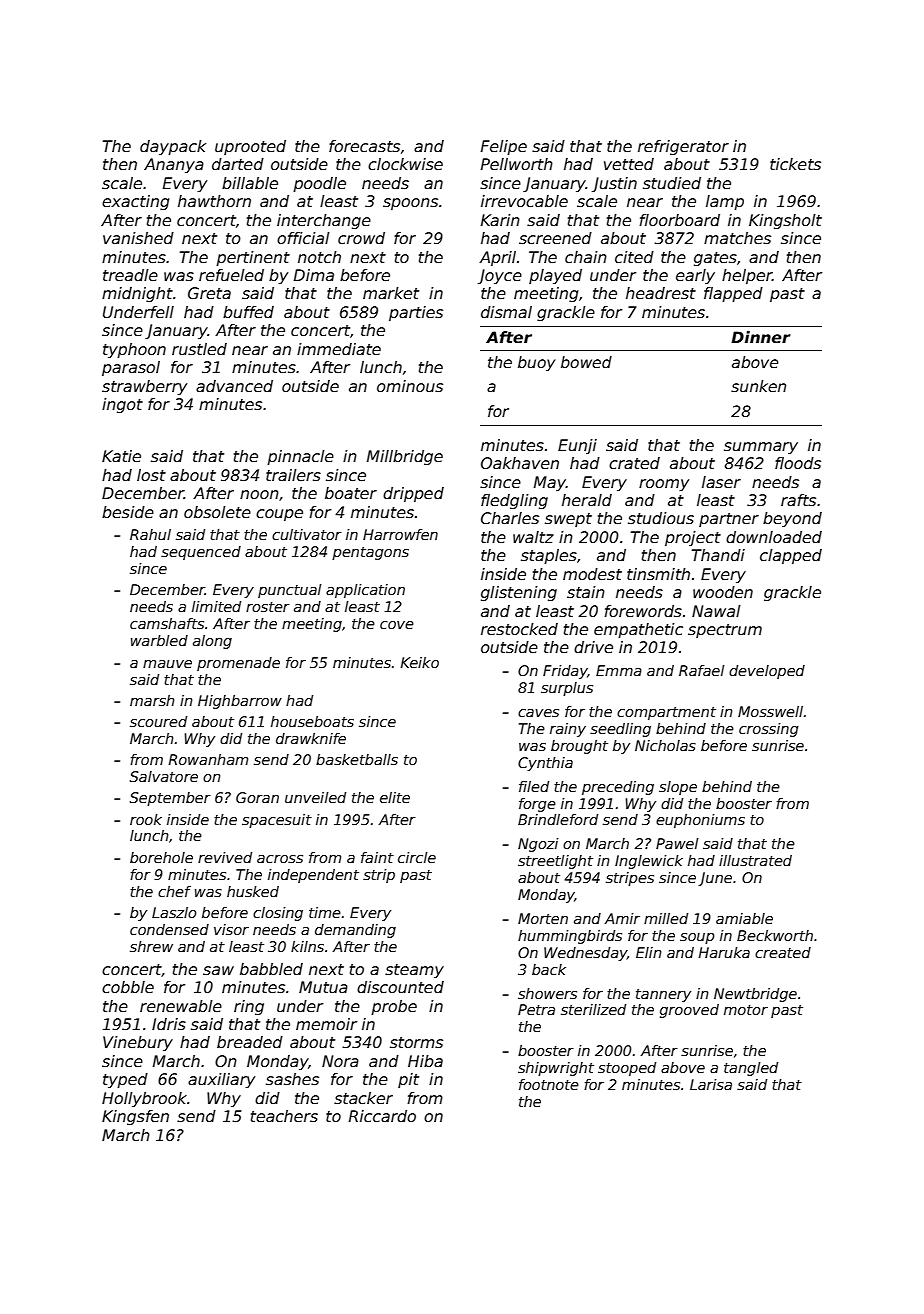 The width and height of the document is (924, 1314). What do you see at coordinates (405, 457) in the document?
I see `Millbridge` at bounding box center [405, 457].
